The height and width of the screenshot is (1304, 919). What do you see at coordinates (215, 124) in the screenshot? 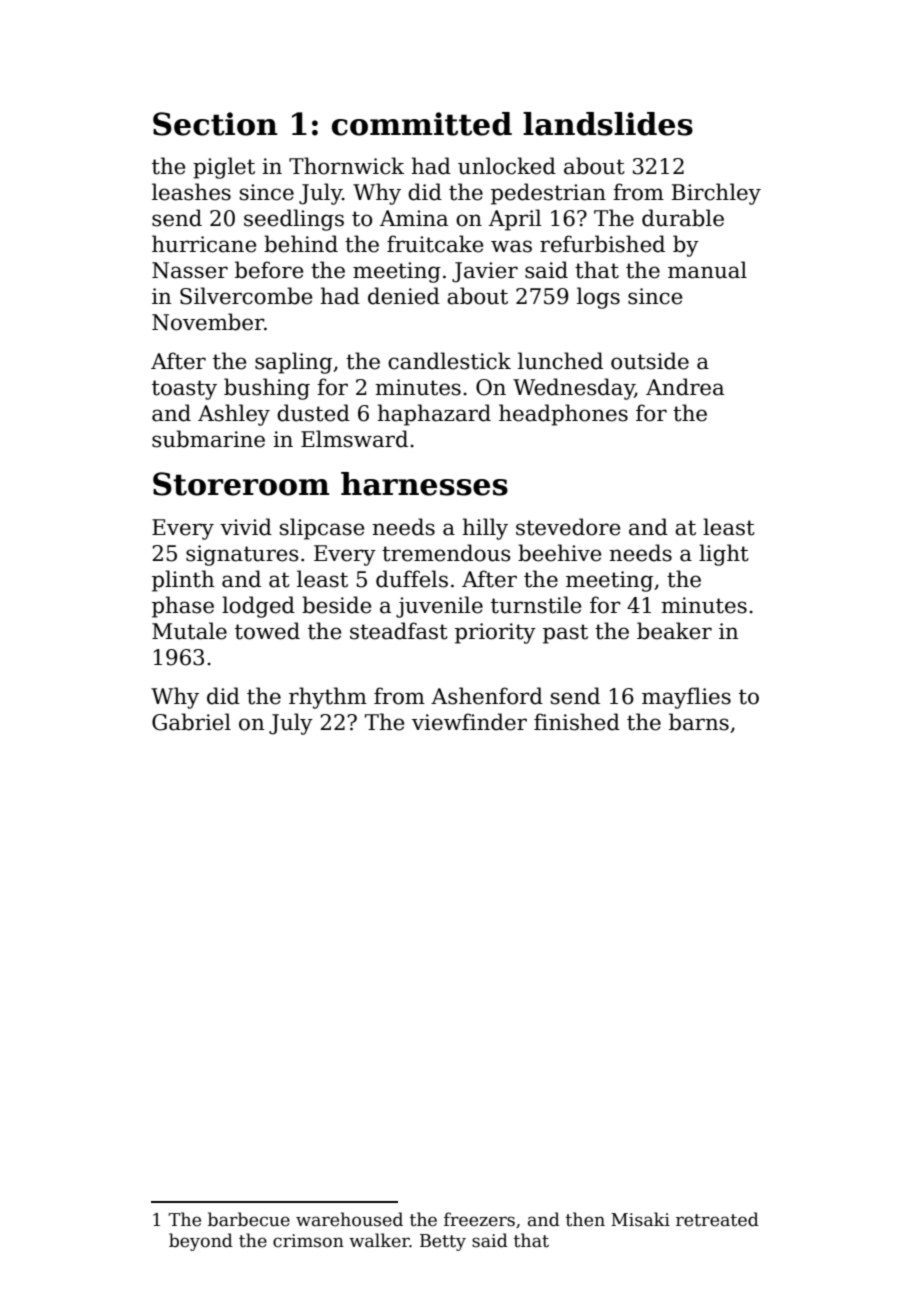
I see `Section` at bounding box center [215, 124].
